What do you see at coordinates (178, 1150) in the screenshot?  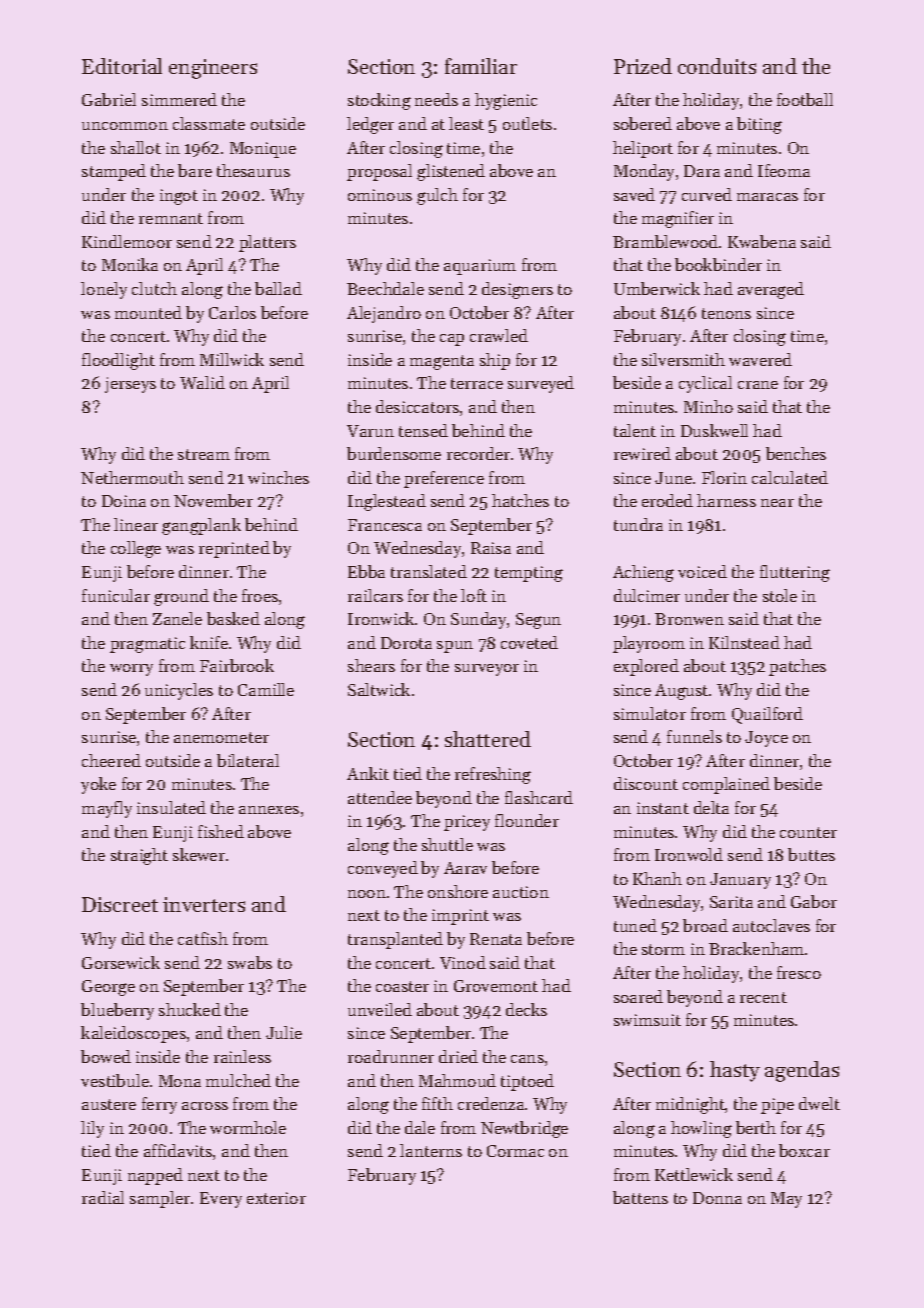 I see `affidavits` at bounding box center [178, 1150].
